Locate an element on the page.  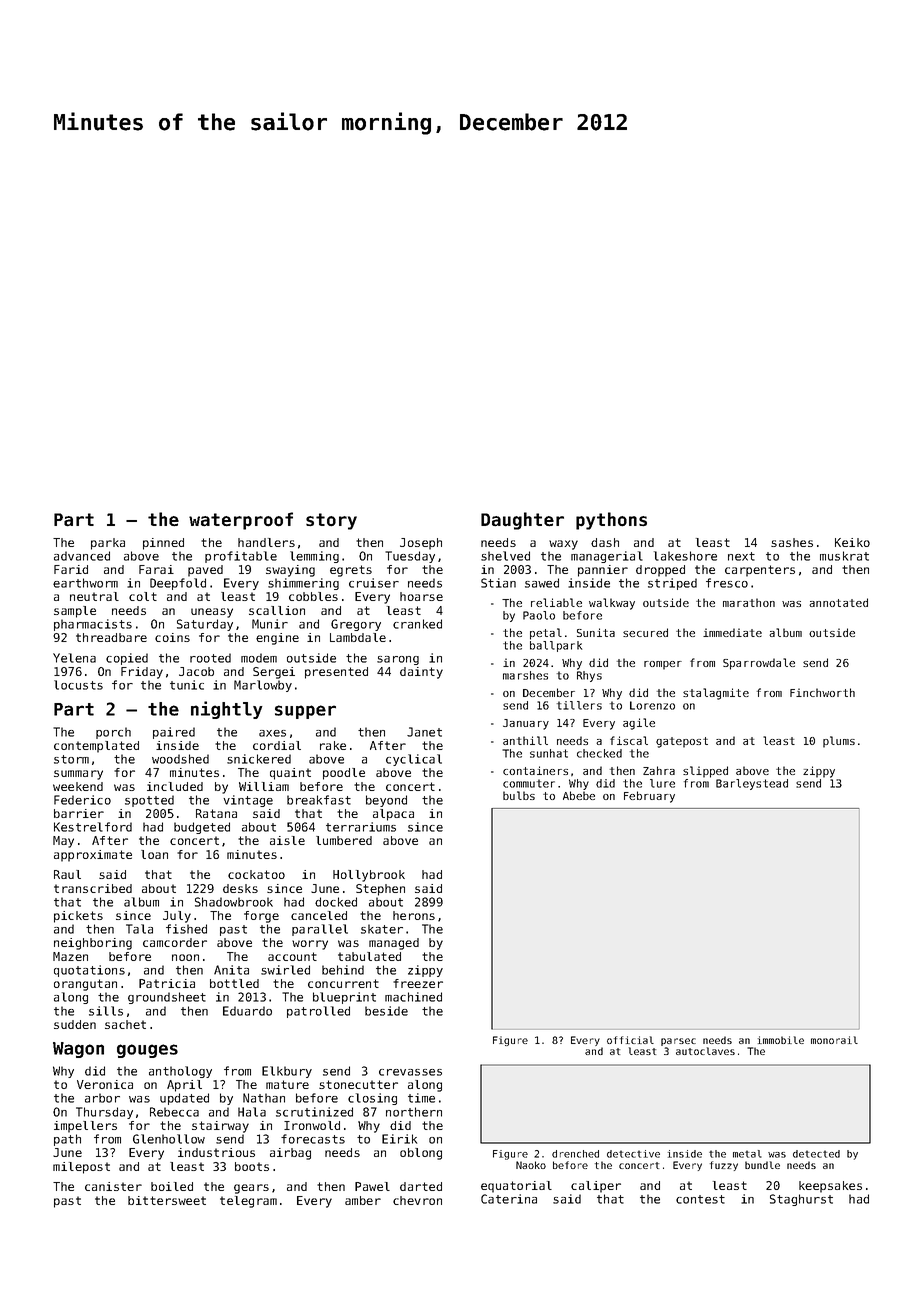
industrious is located at coordinates (216, 1152).
